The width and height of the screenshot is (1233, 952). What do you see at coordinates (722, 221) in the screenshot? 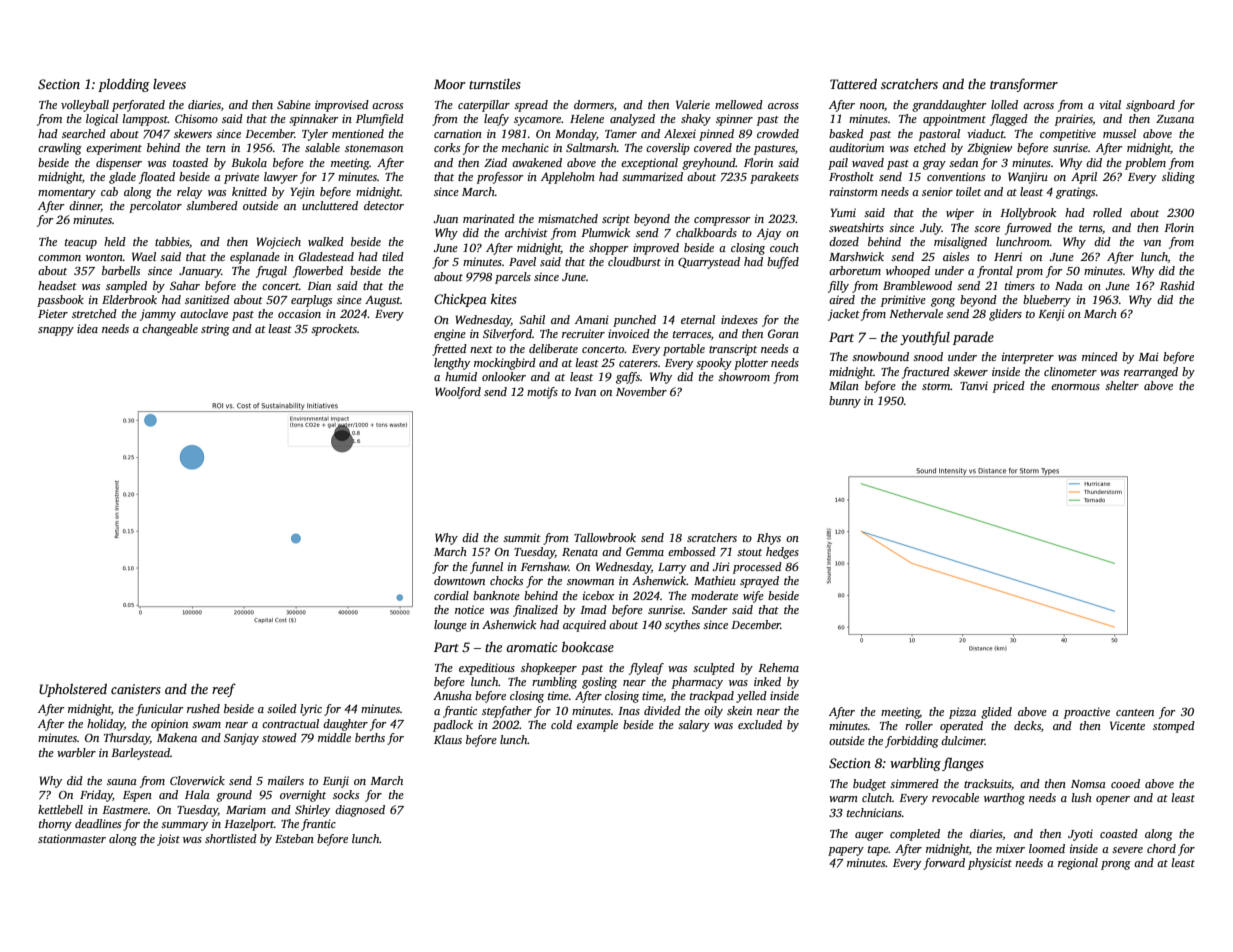
I see `compressor` at bounding box center [722, 221].
